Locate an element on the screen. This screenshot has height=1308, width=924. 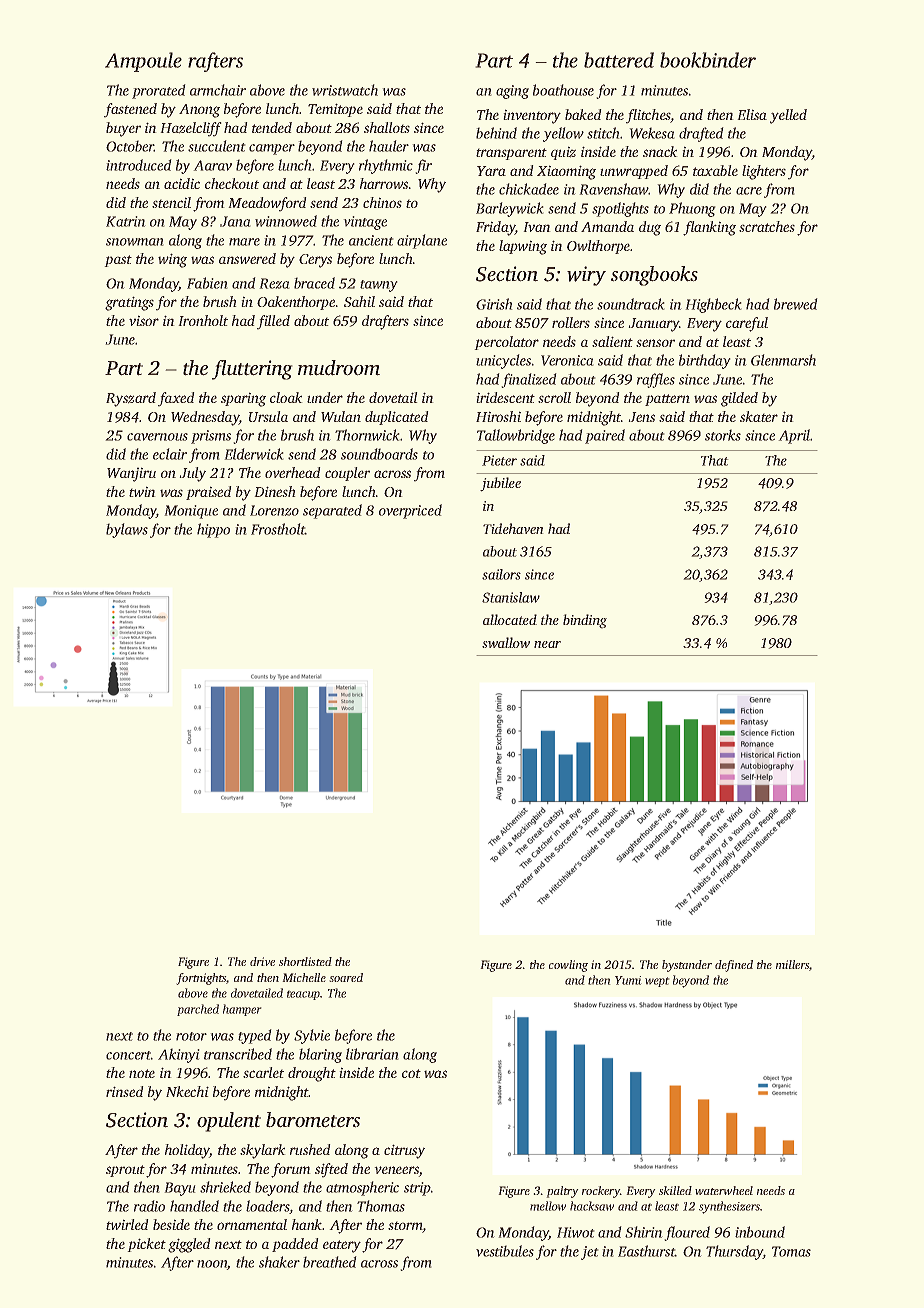
vestibules is located at coordinates (505, 1251).
